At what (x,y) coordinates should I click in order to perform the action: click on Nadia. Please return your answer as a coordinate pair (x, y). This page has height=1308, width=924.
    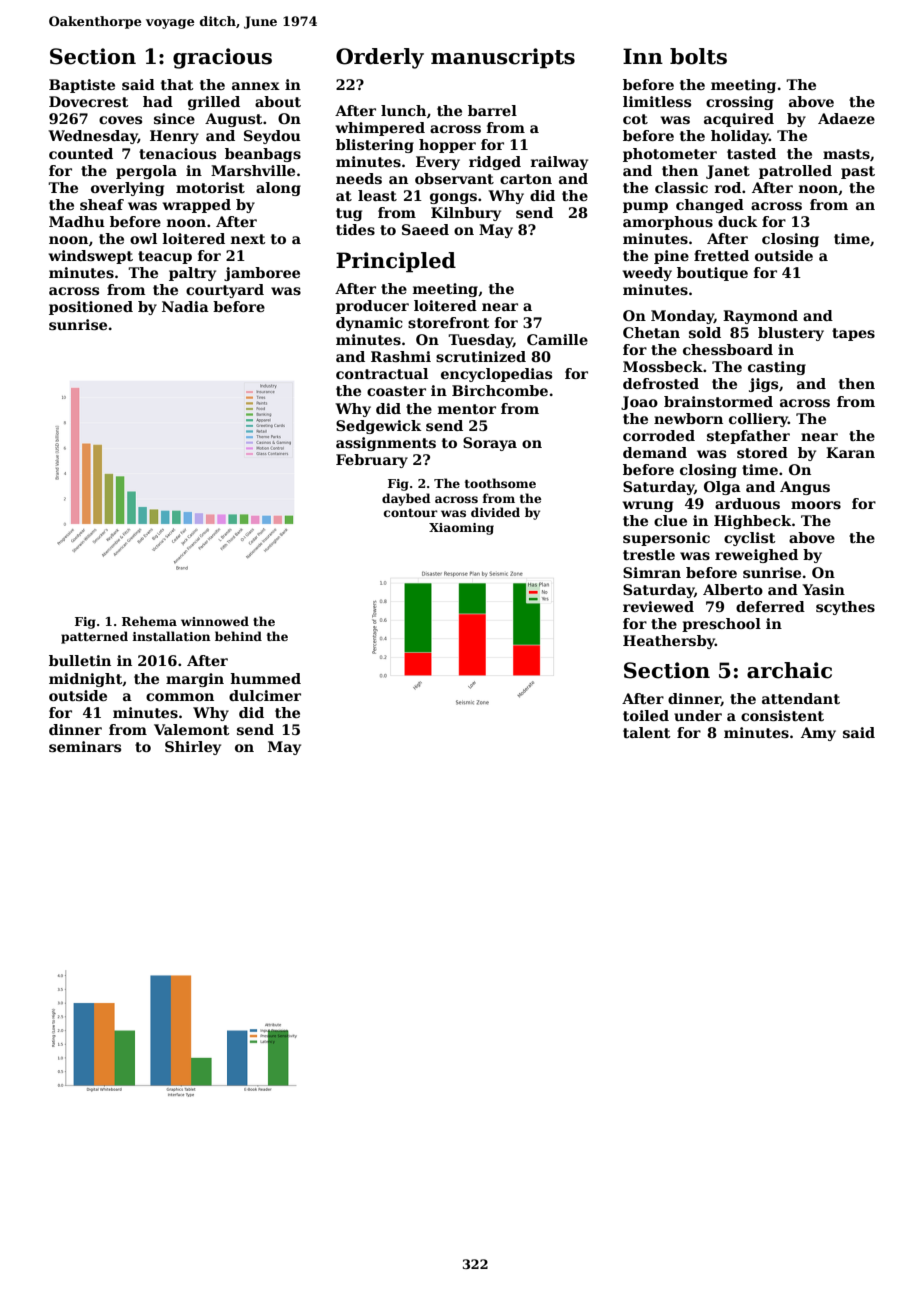
    Looking at the image, I should click on (185, 306).
